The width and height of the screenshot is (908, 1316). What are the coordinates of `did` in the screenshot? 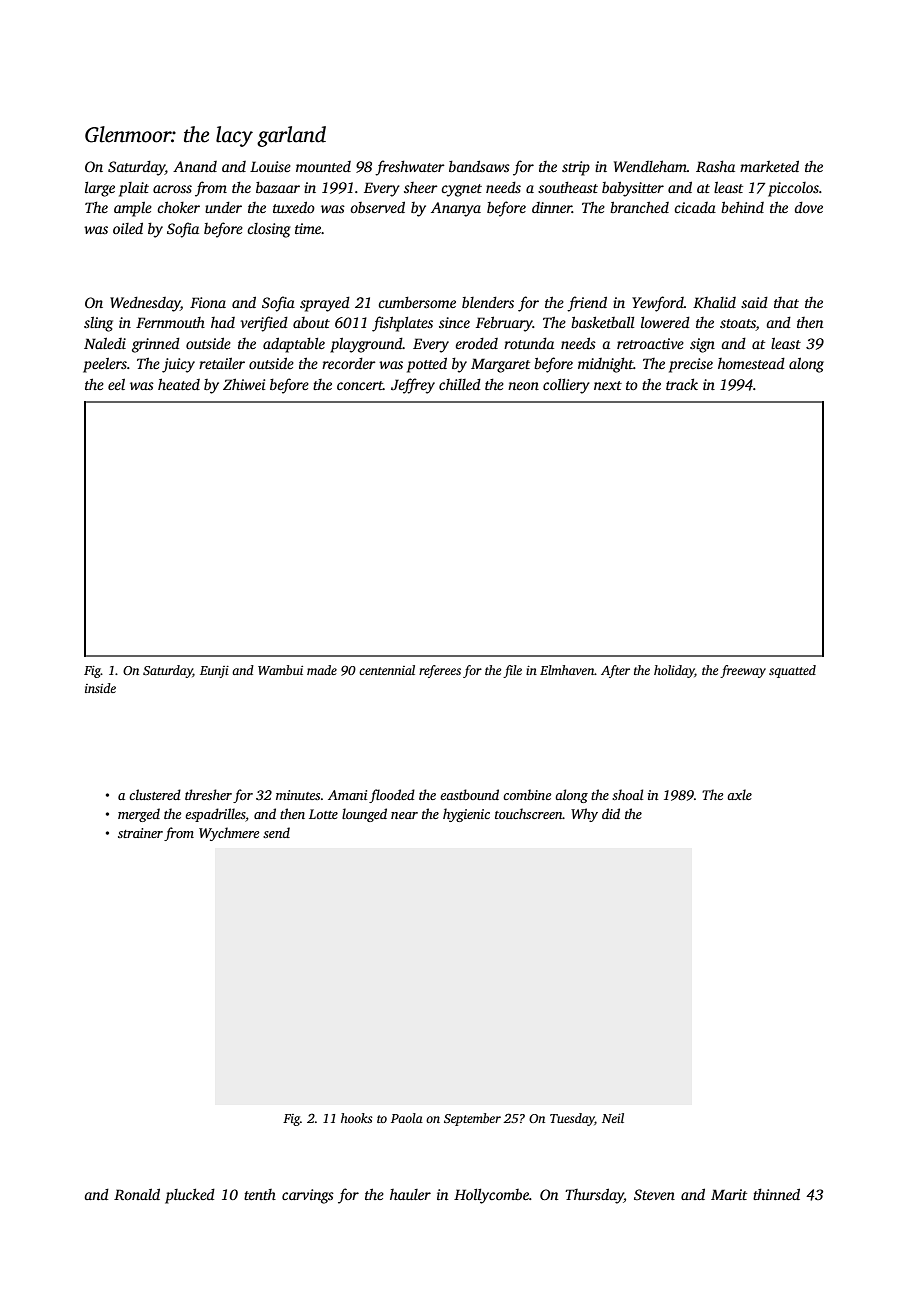 It's located at (611, 813).
